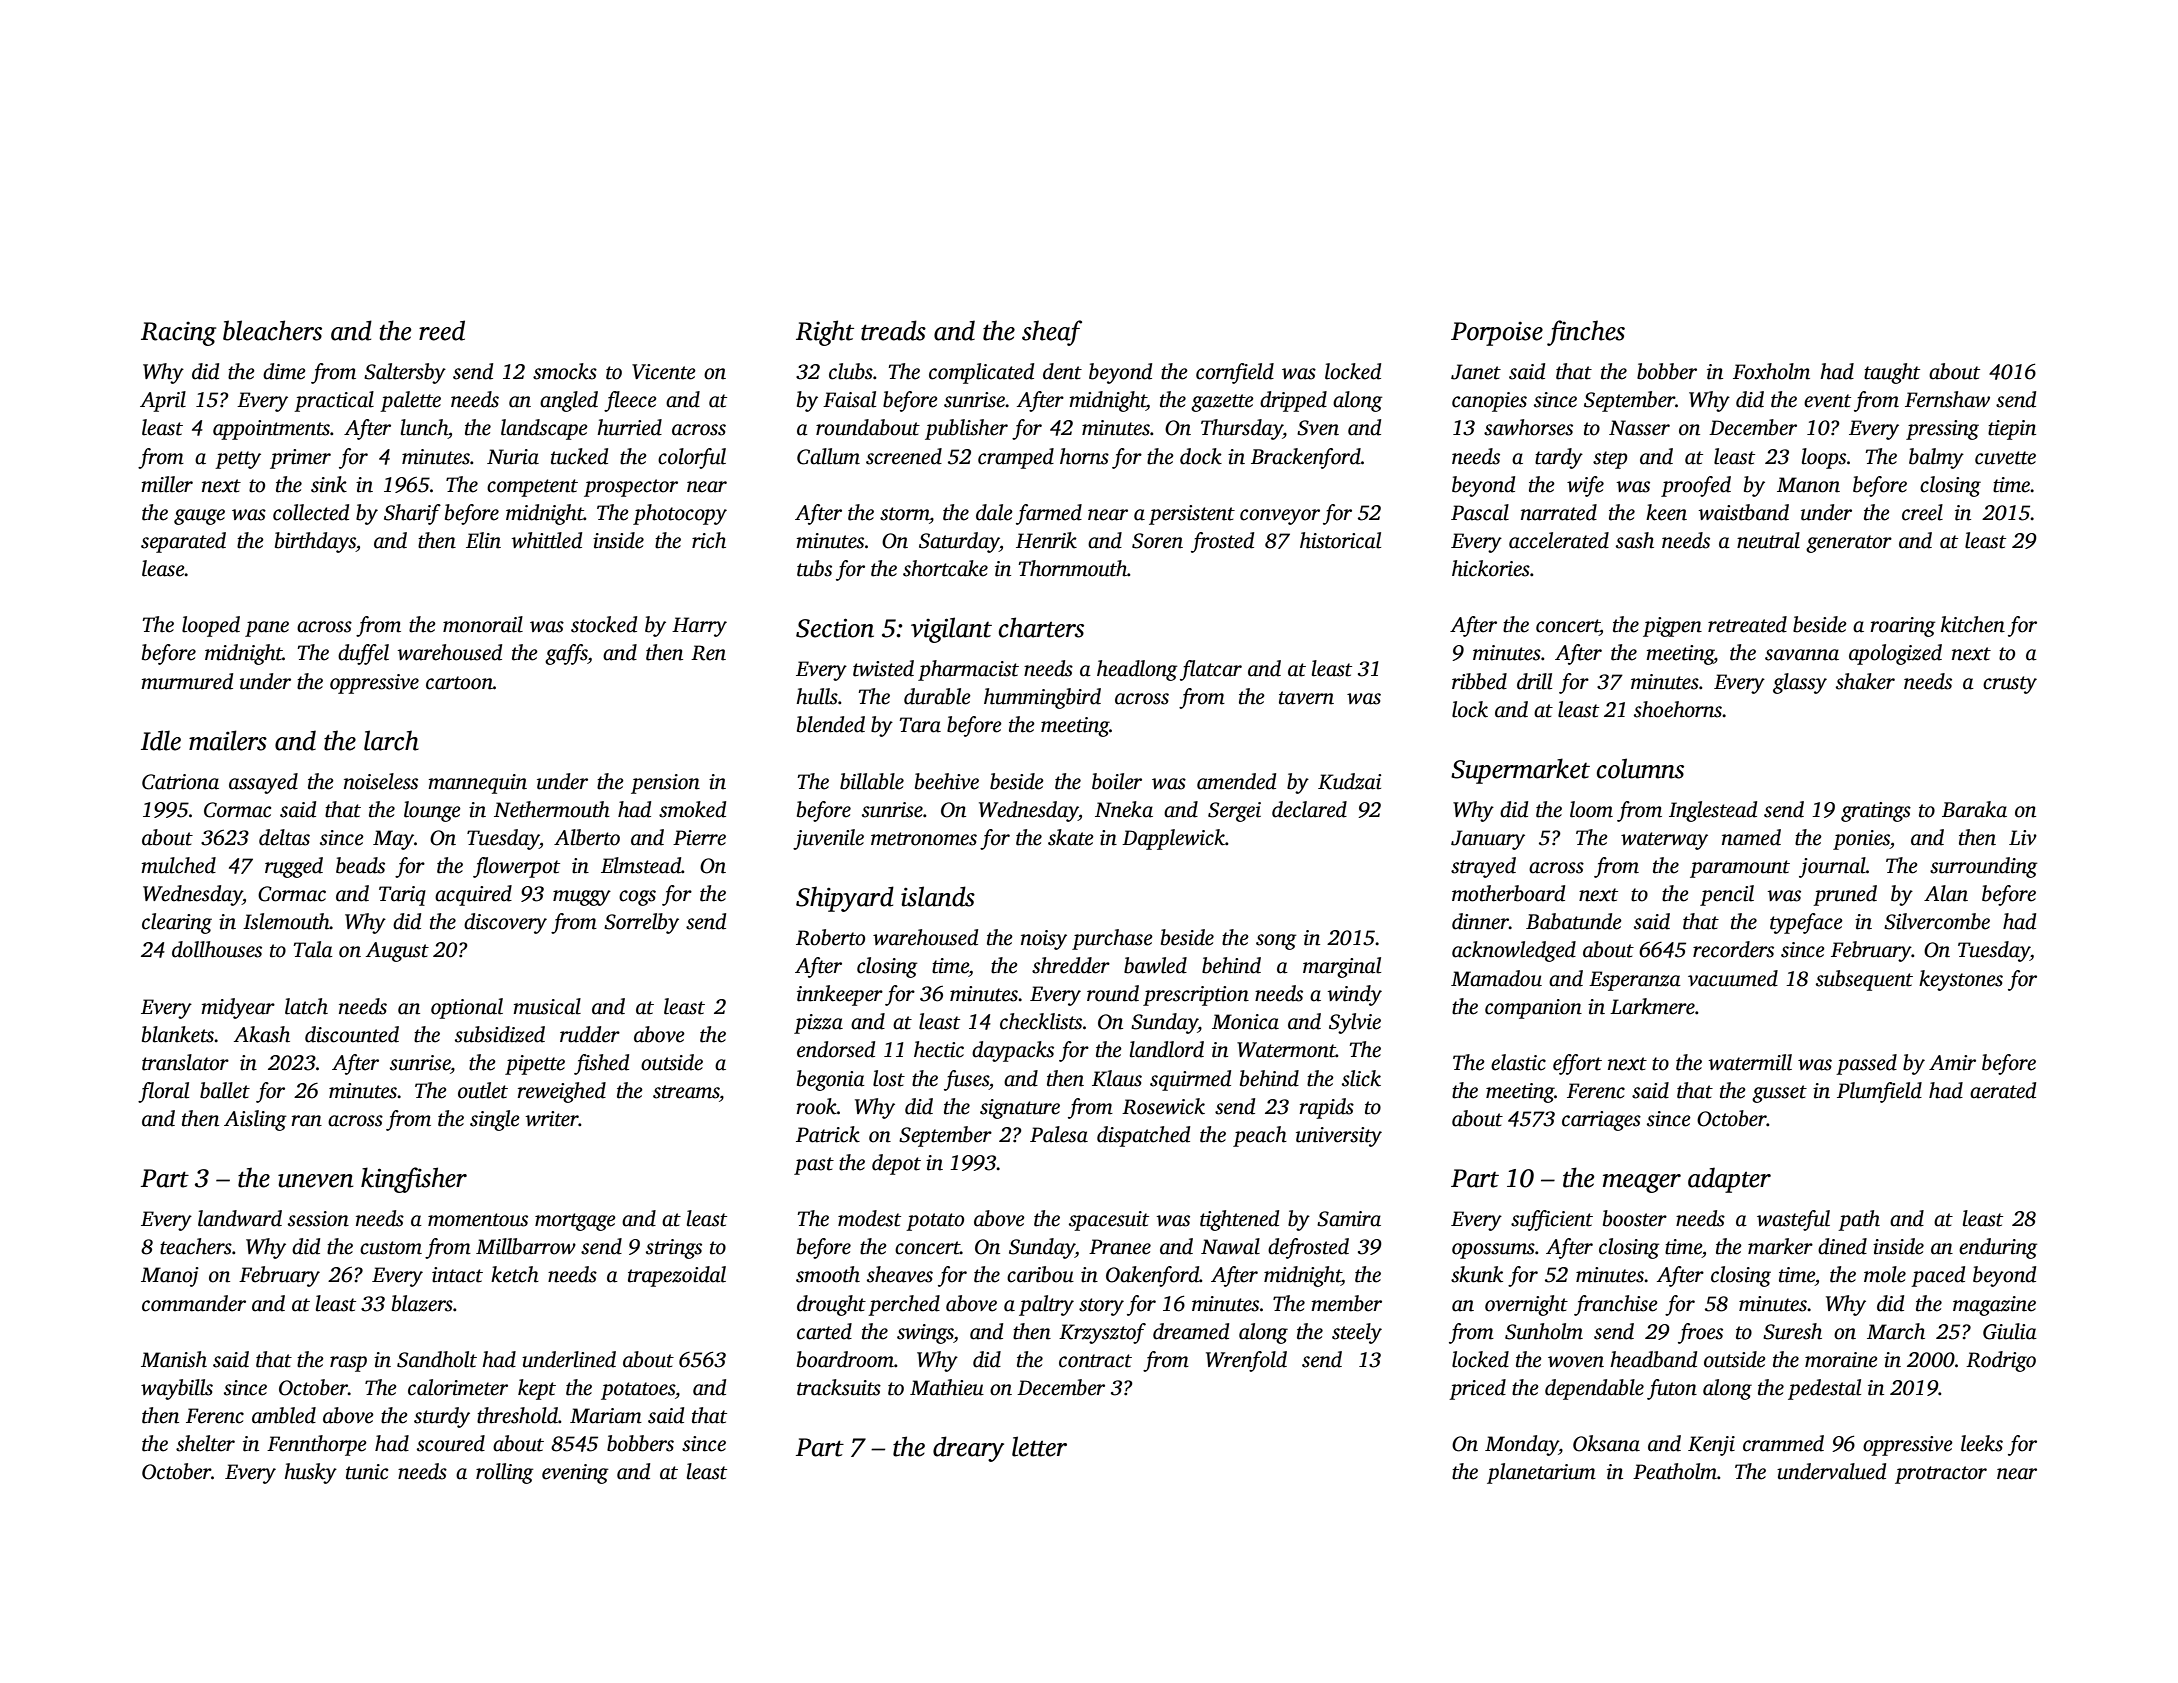  Describe the element at coordinates (442, 330) in the screenshot. I see `reed` at that location.
